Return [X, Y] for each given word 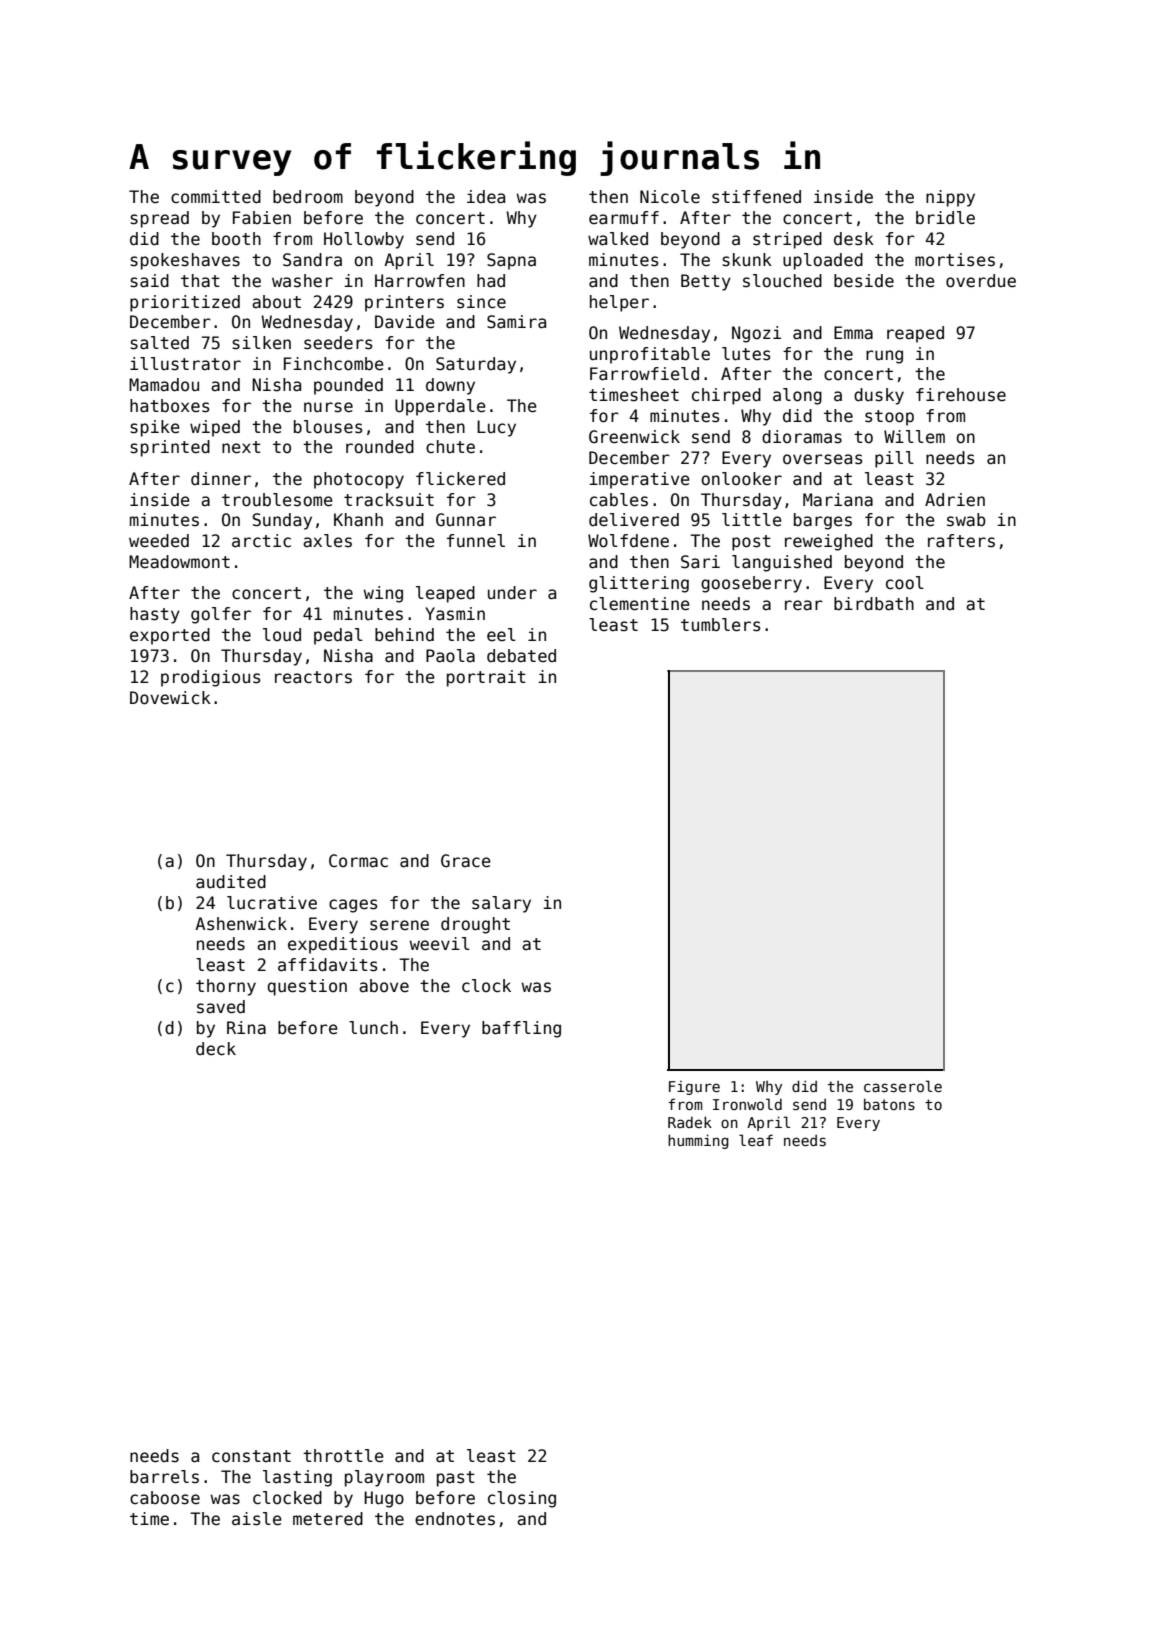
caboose [165, 1498]
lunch [373, 1027]
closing [522, 1499]
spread [159, 219]
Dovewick [170, 698]
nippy [950, 198]
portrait [486, 678]
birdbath [874, 604]
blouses [328, 427]
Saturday [476, 365]
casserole [903, 1086]
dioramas [802, 437]
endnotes [455, 1519]
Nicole [670, 197]
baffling [521, 1029]
